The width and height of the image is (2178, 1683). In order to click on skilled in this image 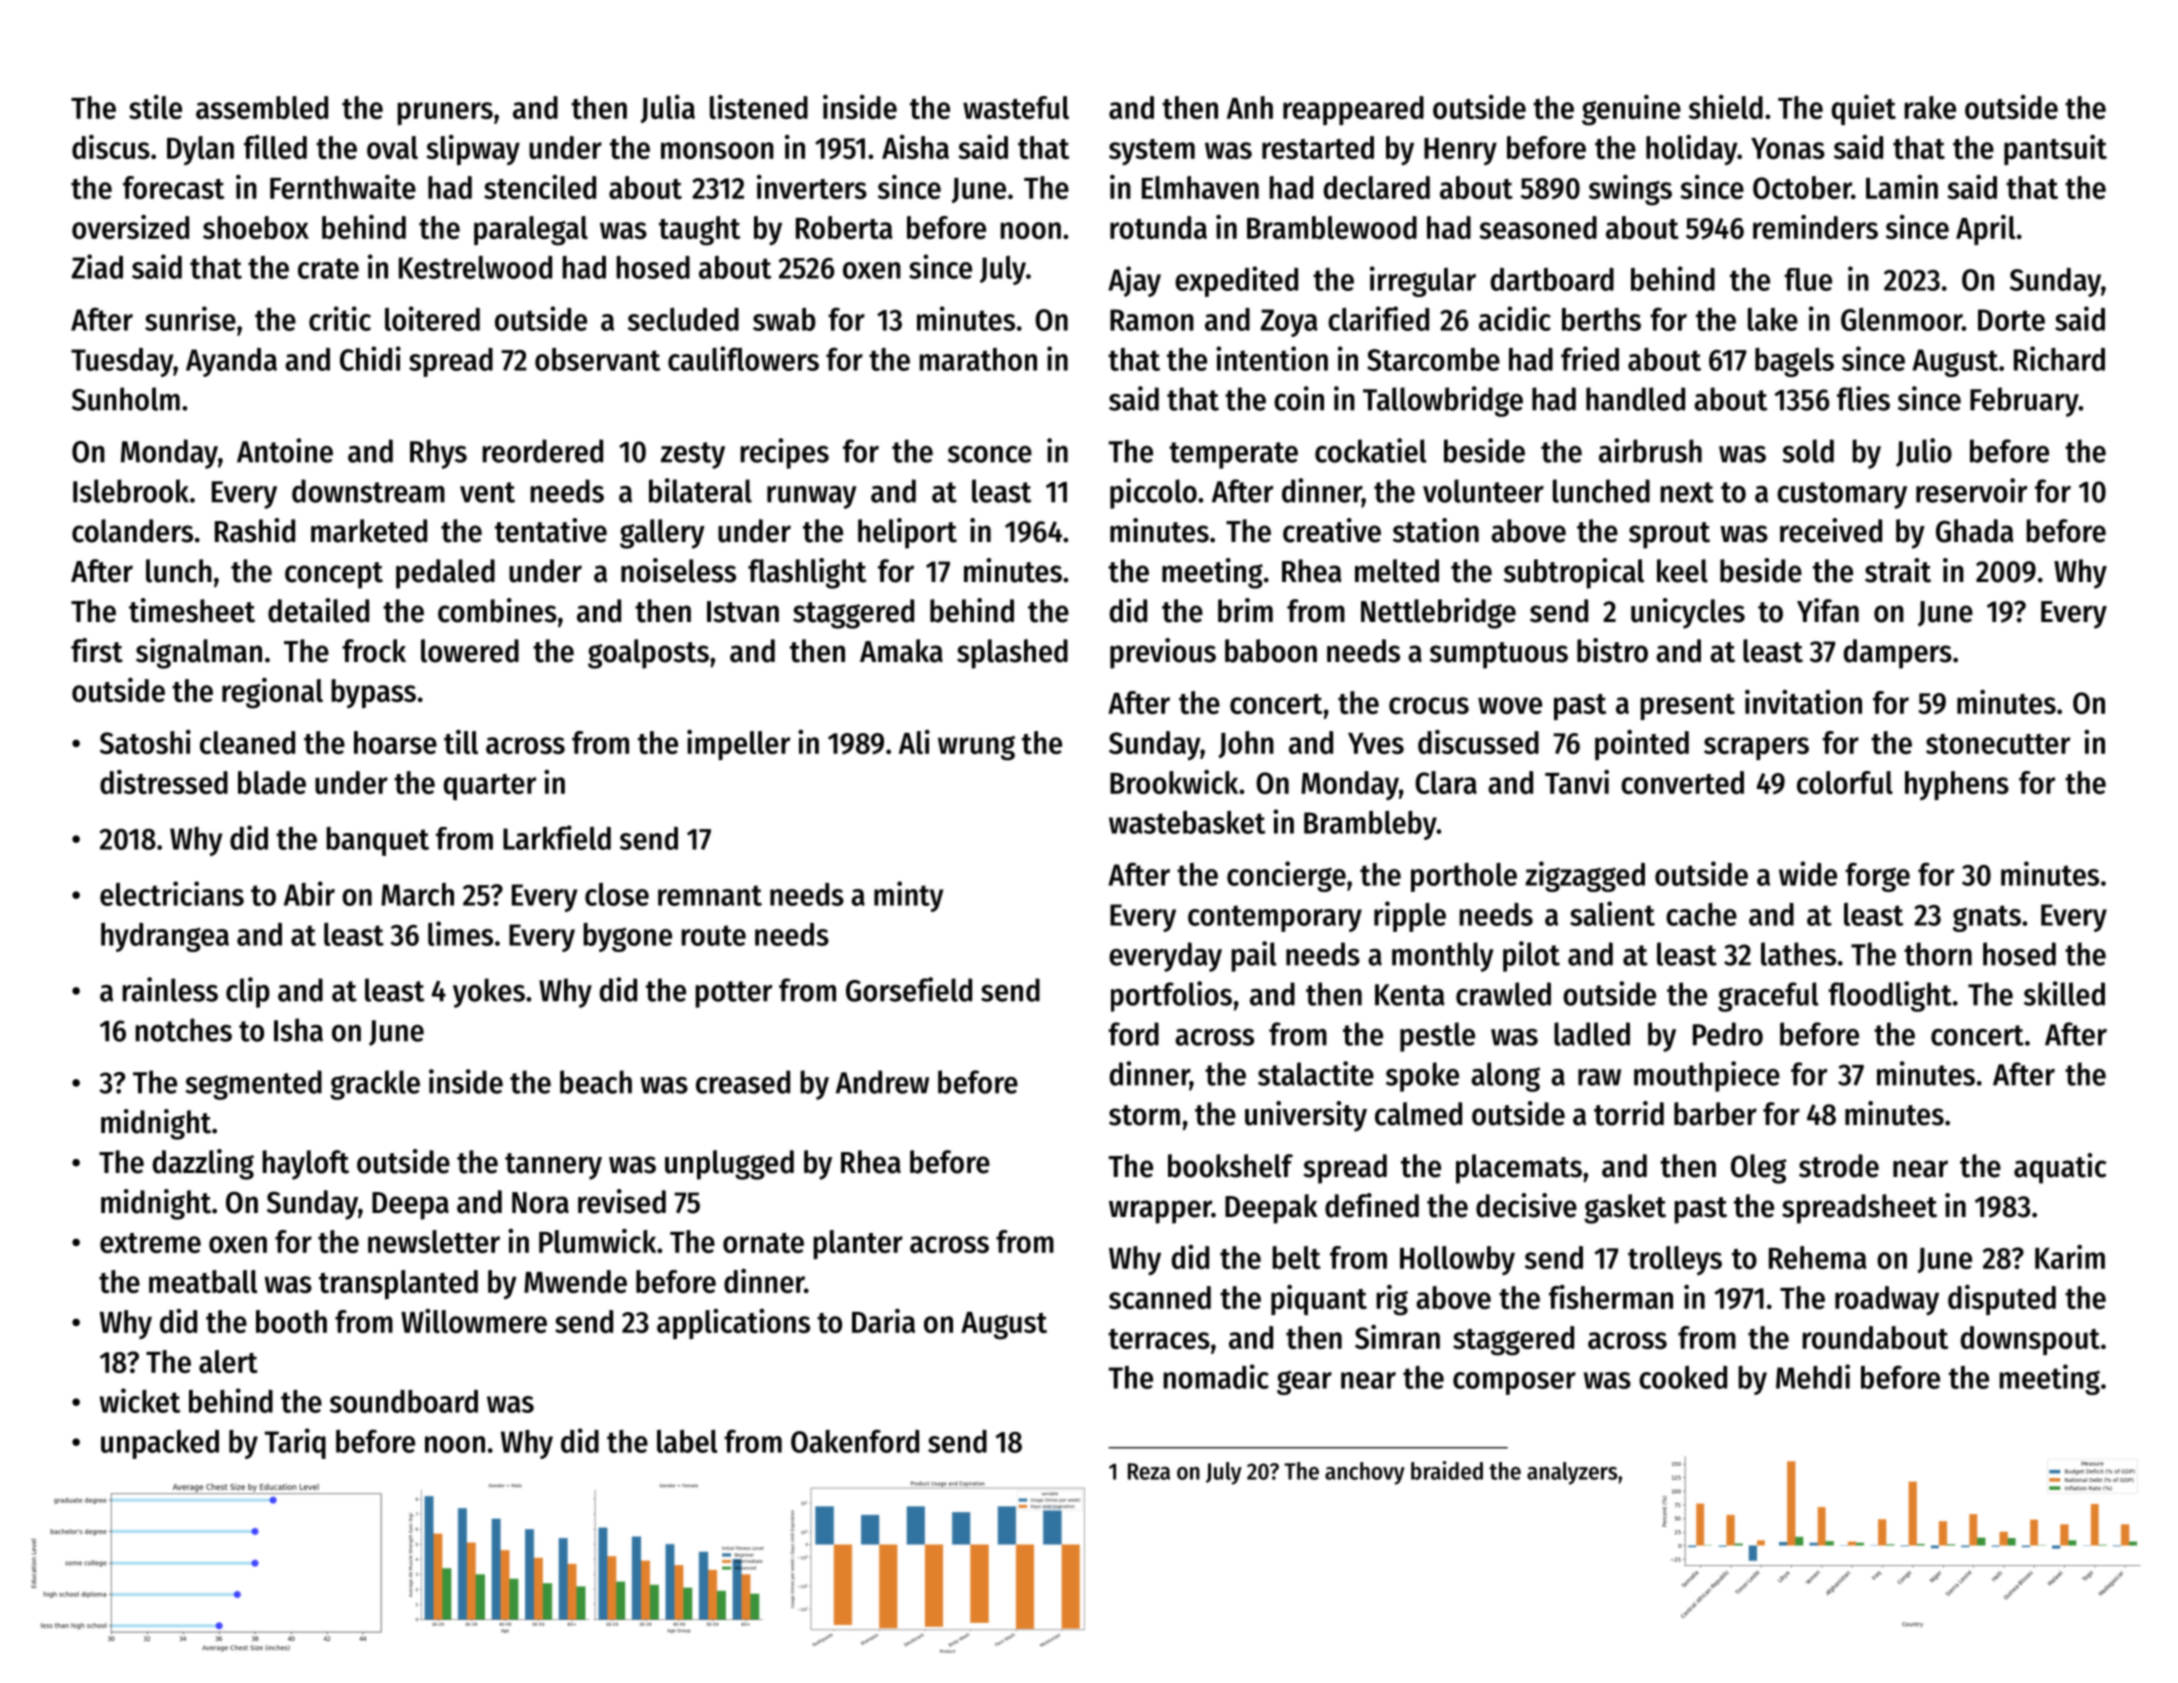, I will do `click(2064, 993)`.
